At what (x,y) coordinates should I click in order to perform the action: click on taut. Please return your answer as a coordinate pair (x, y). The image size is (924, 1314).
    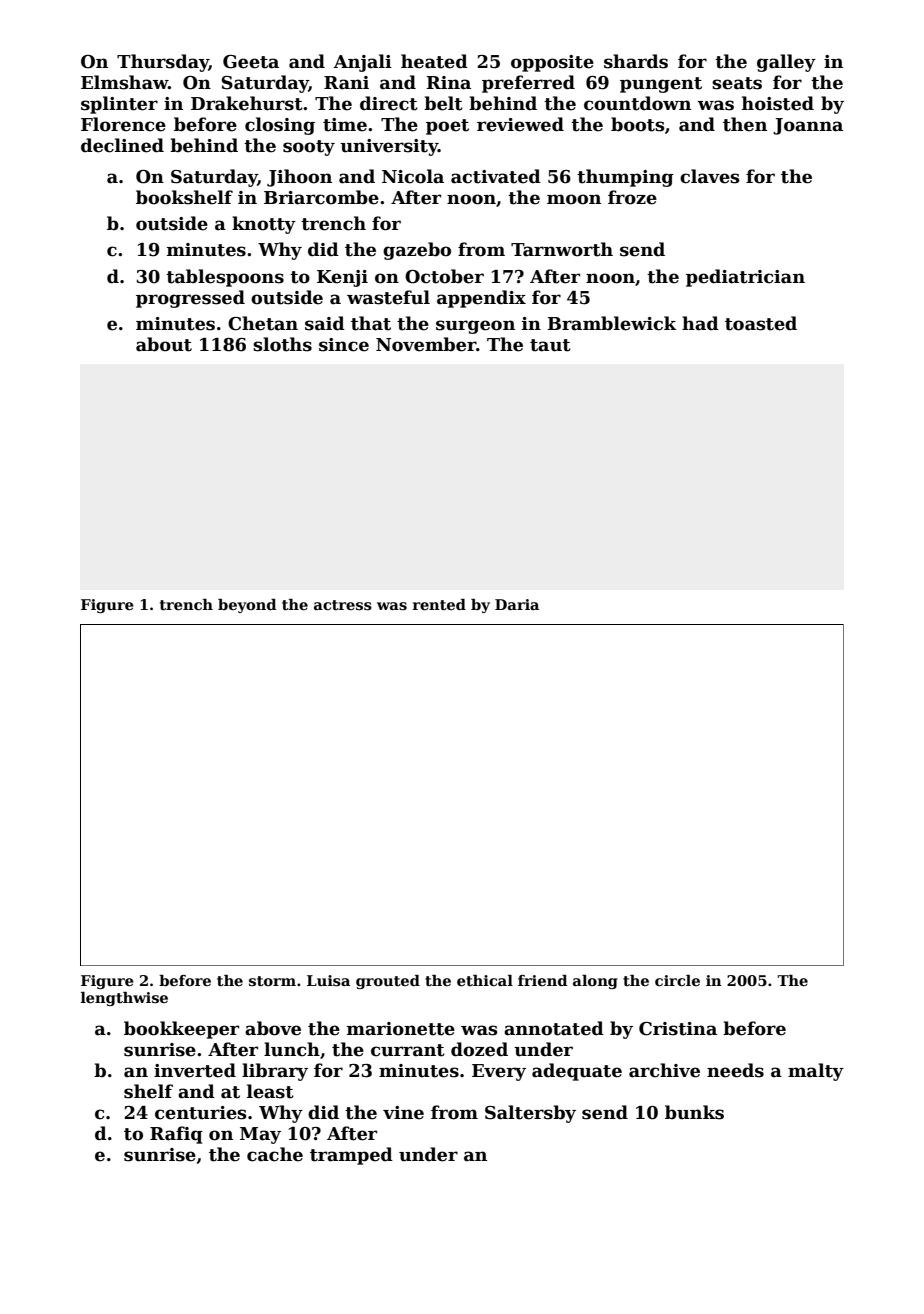
    Looking at the image, I should click on (550, 345).
